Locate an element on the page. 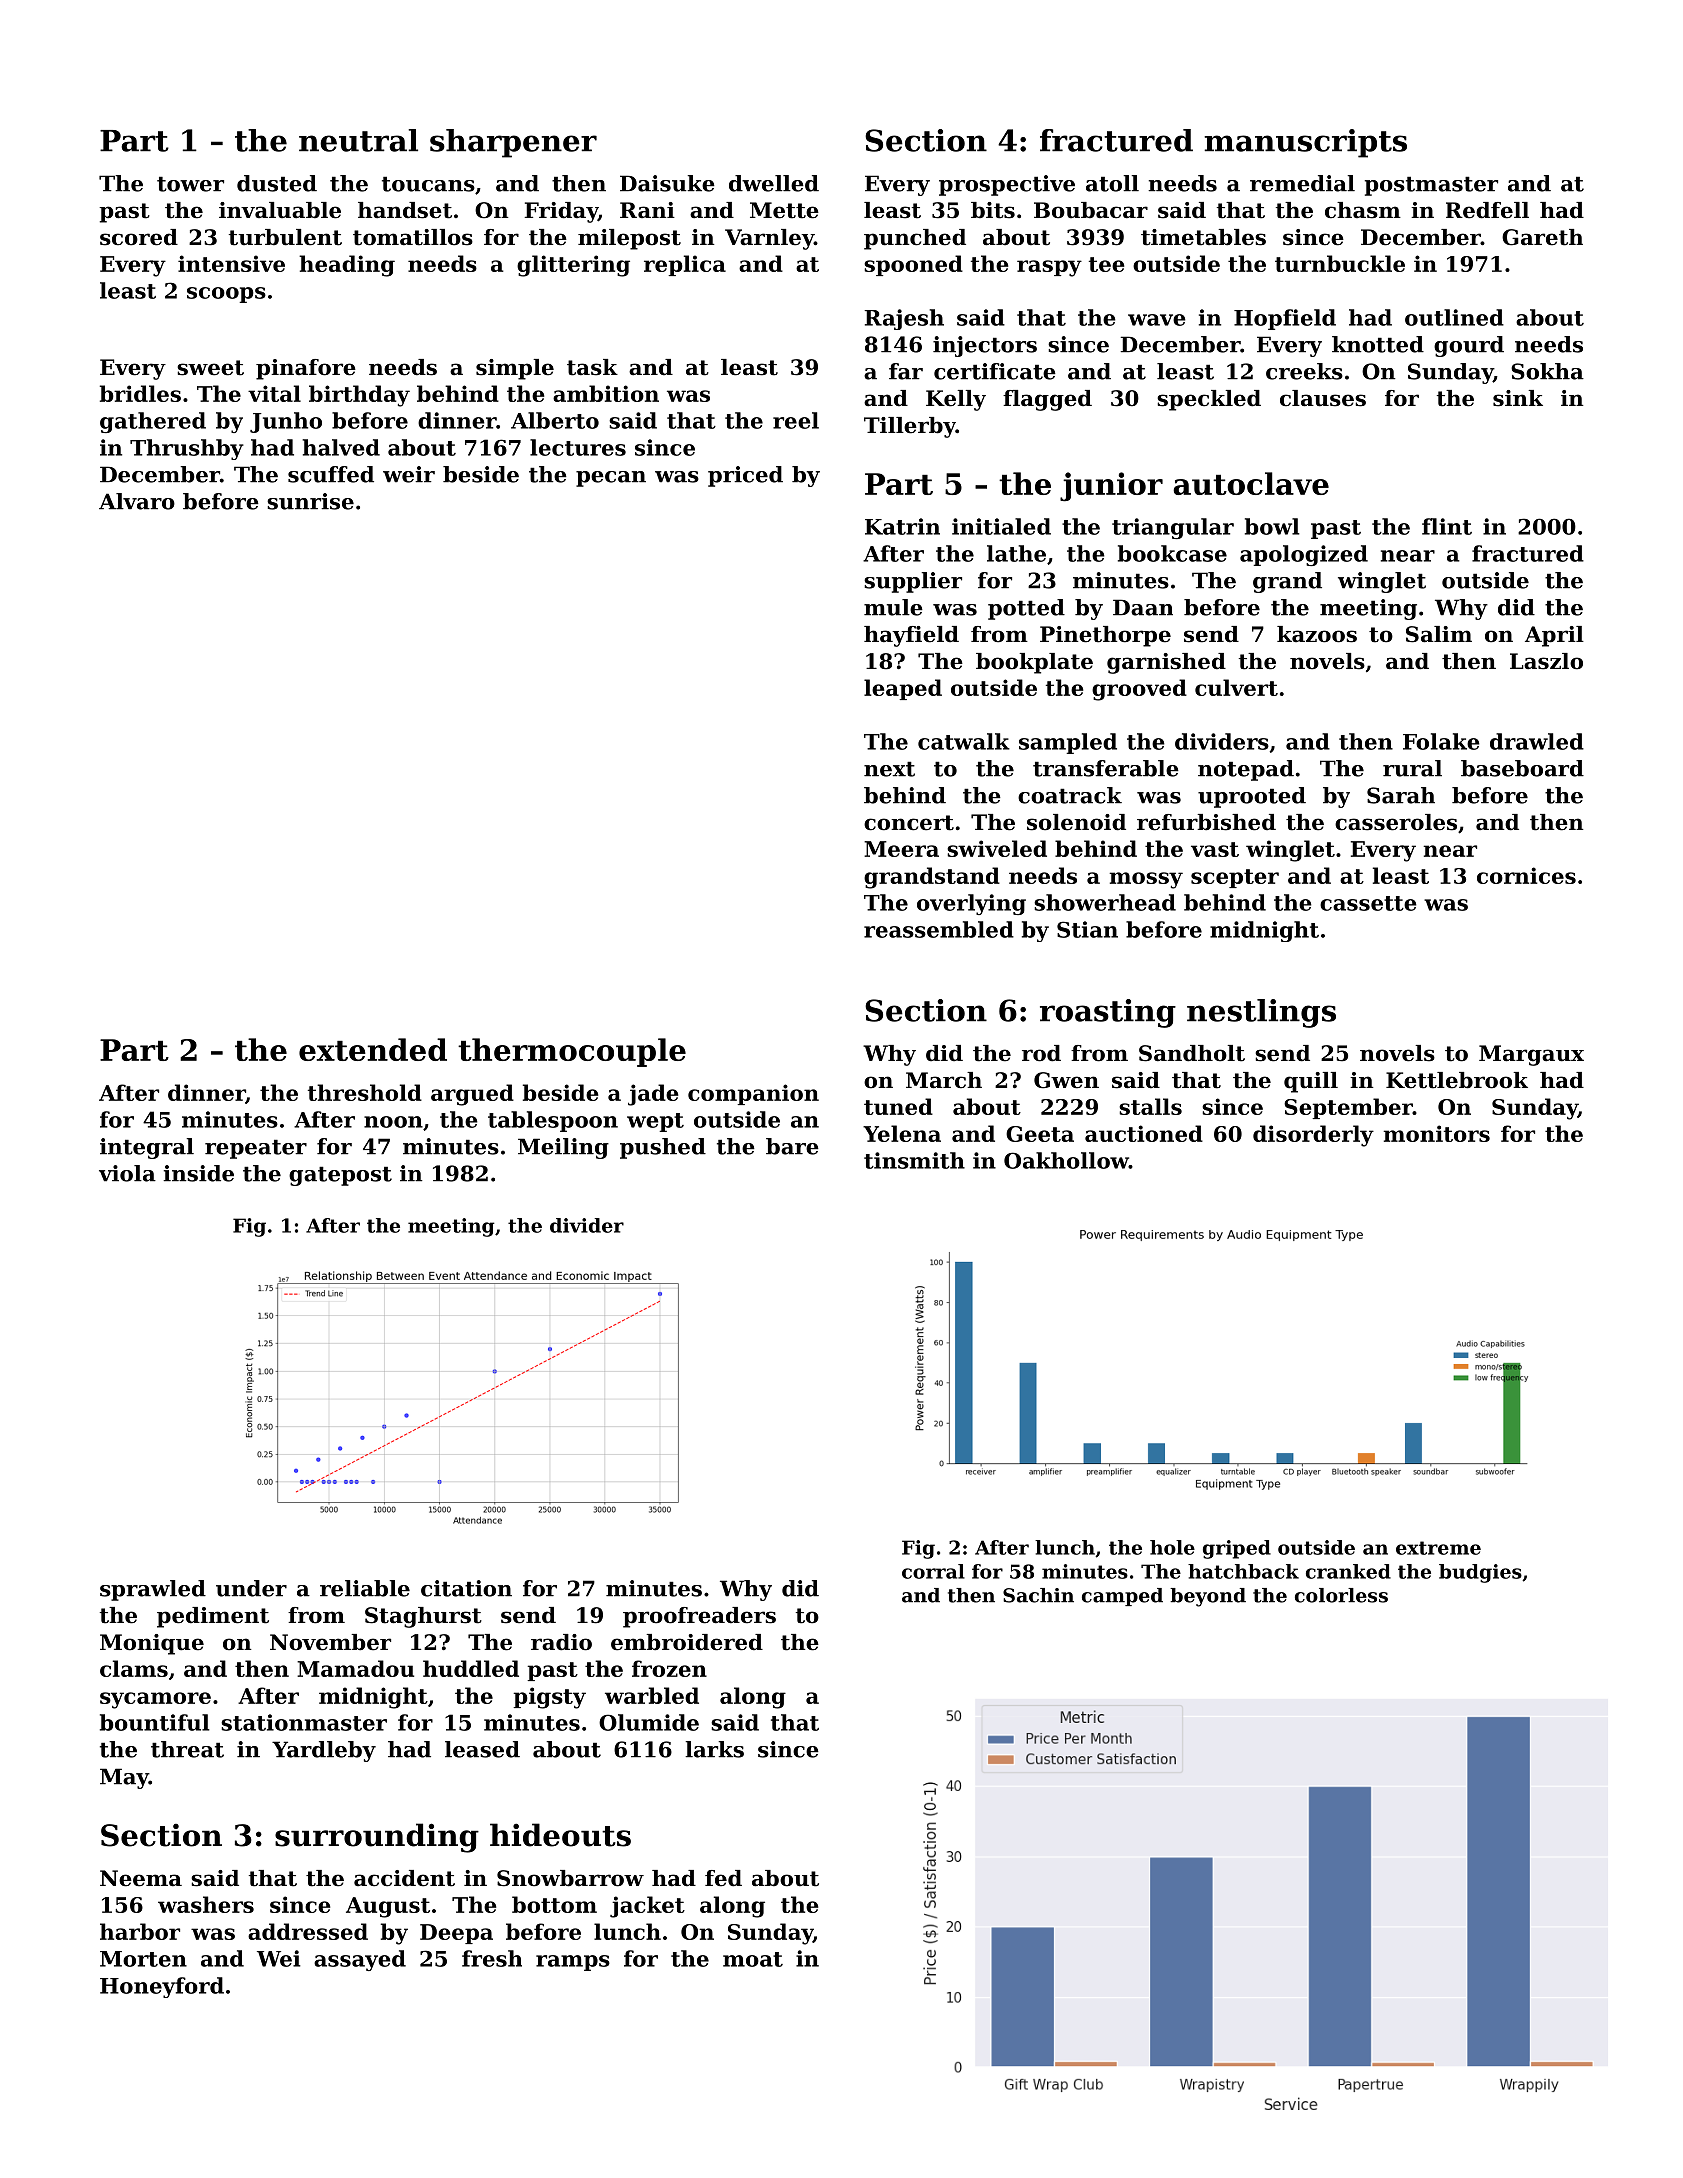 The image size is (1683, 2178). bookplate is located at coordinates (1034, 663).
